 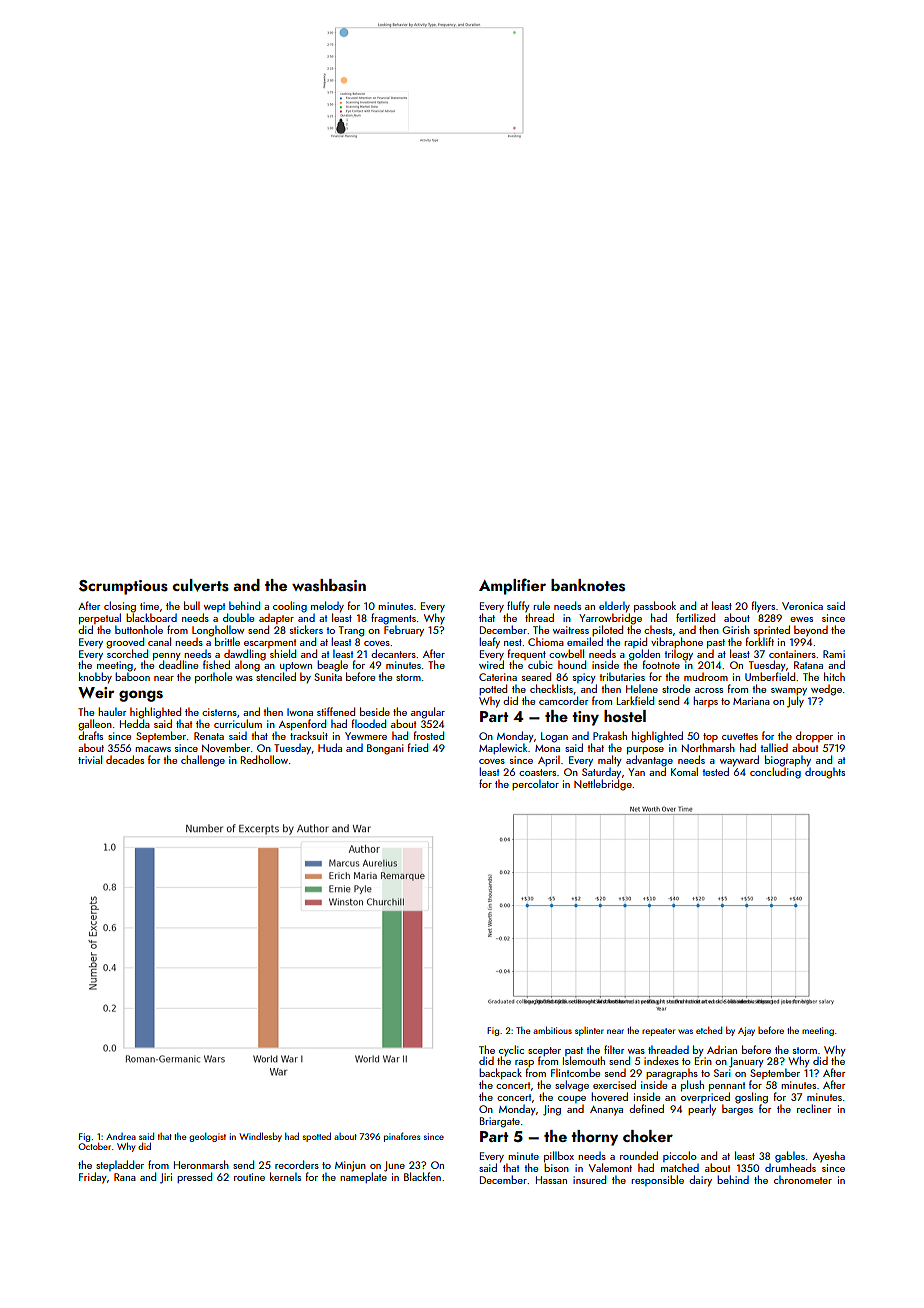 What do you see at coordinates (121, 1136) in the page?
I see `Andrea` at bounding box center [121, 1136].
